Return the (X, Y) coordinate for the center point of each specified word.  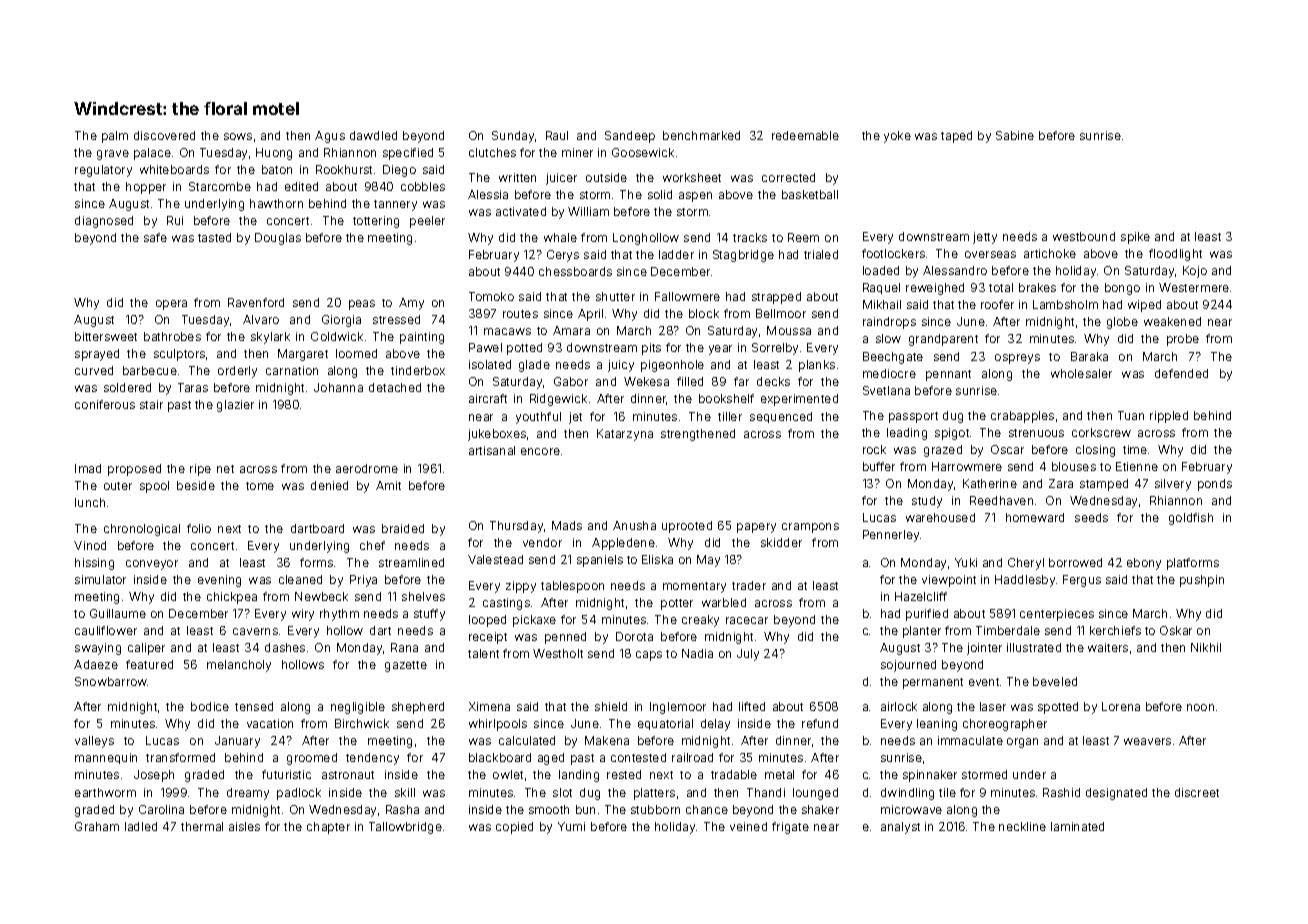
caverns (255, 631)
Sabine (1015, 135)
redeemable (805, 135)
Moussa (789, 330)
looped (487, 621)
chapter (328, 828)
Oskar (1176, 630)
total (1001, 287)
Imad (88, 468)
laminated (1077, 826)
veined (748, 826)
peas (362, 305)
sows (238, 136)
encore (540, 451)
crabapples (1022, 417)
